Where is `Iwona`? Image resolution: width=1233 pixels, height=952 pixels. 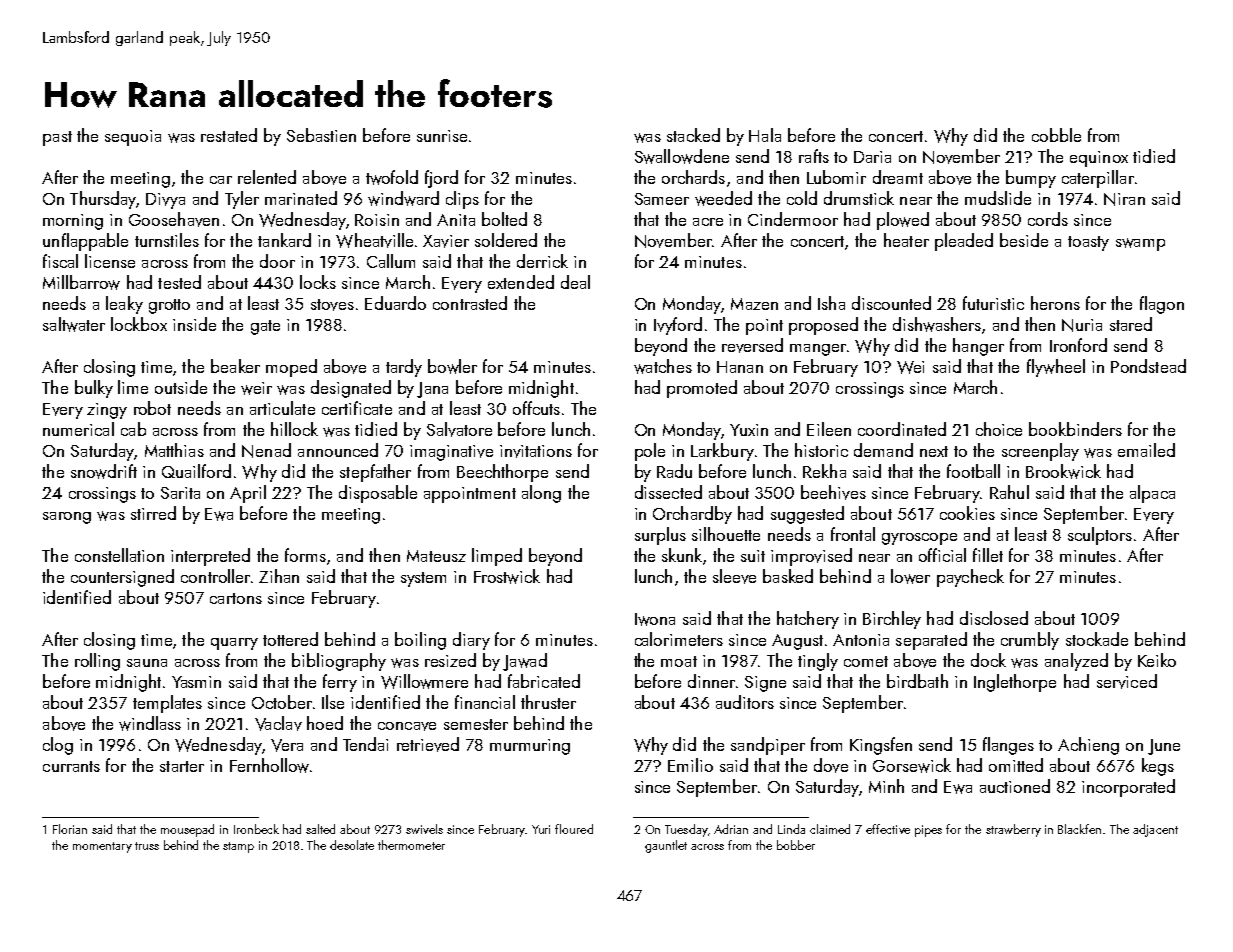 Iwona is located at coordinates (655, 619).
